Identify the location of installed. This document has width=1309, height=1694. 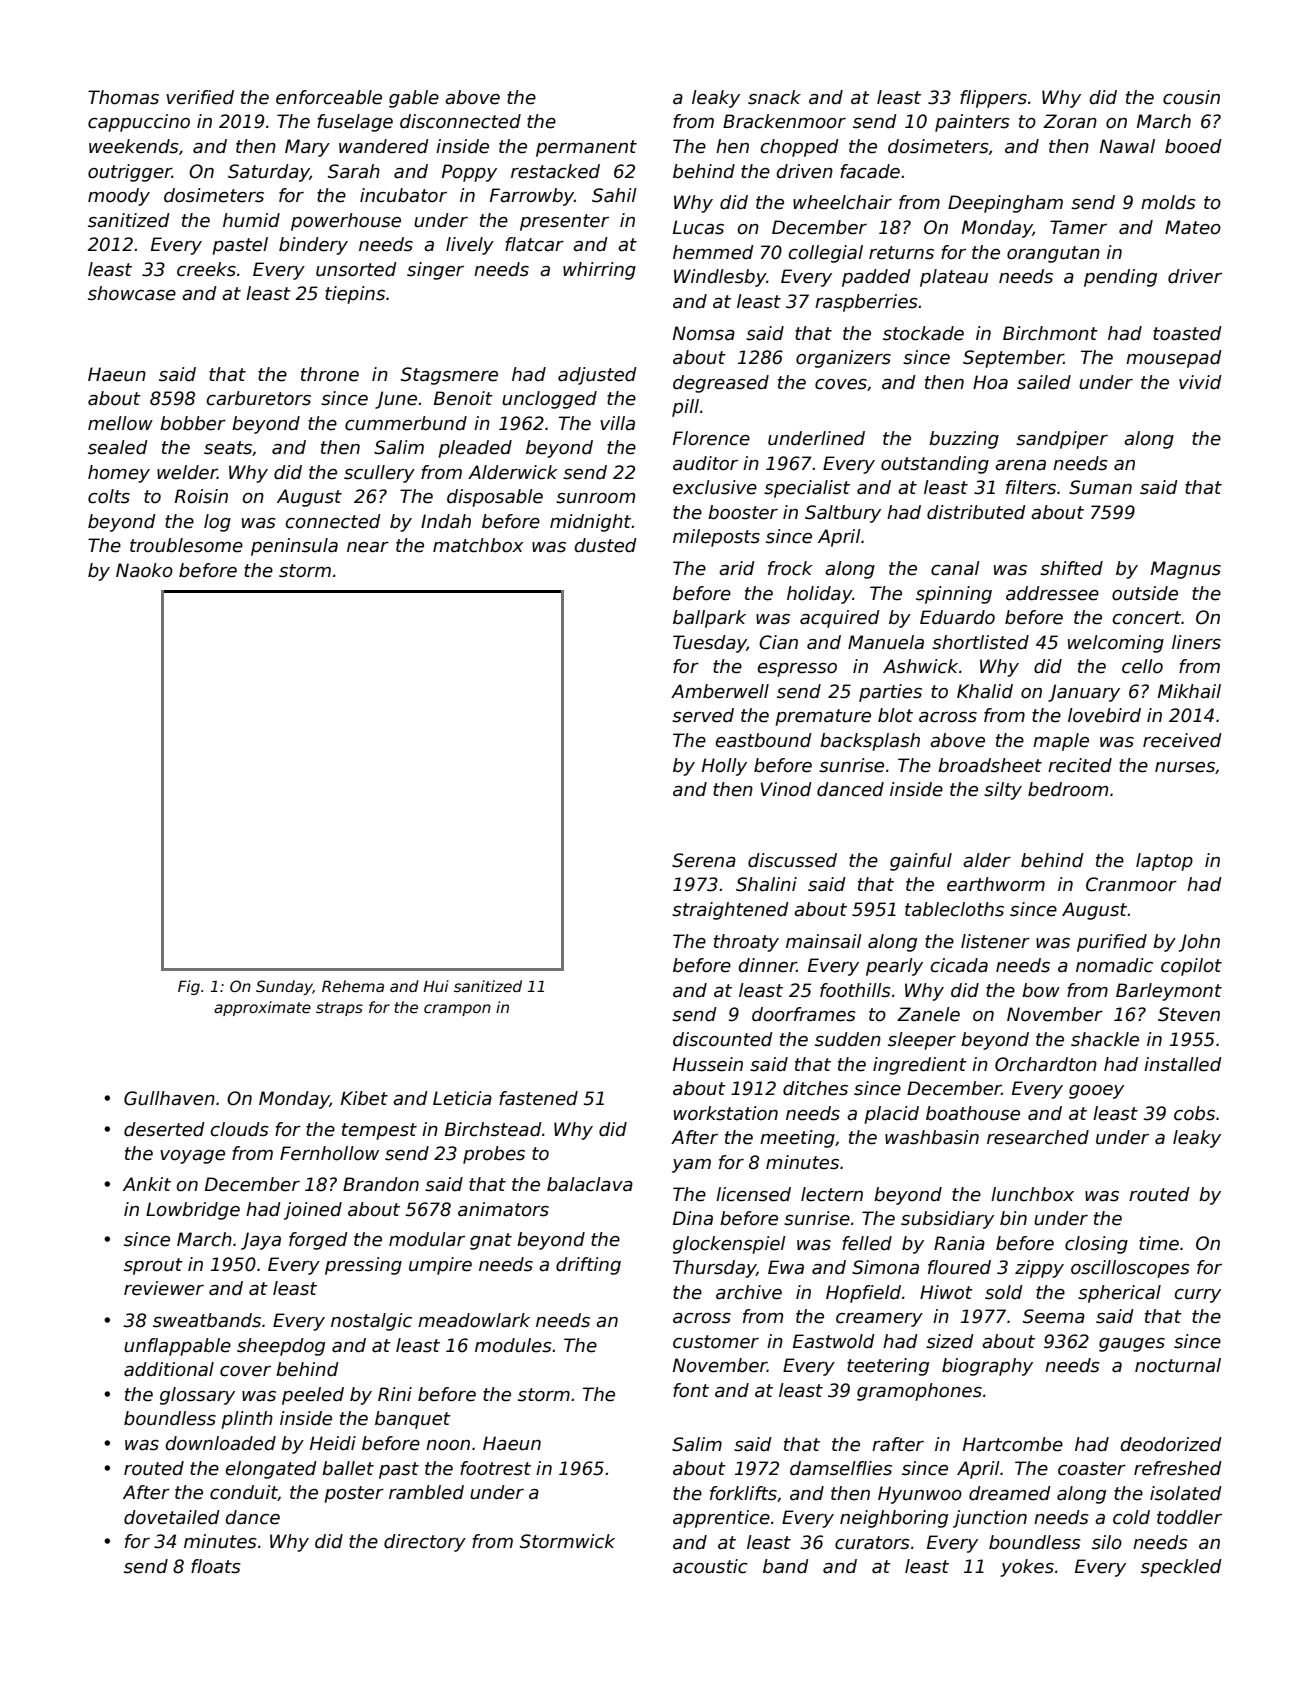
(1183, 1064).
